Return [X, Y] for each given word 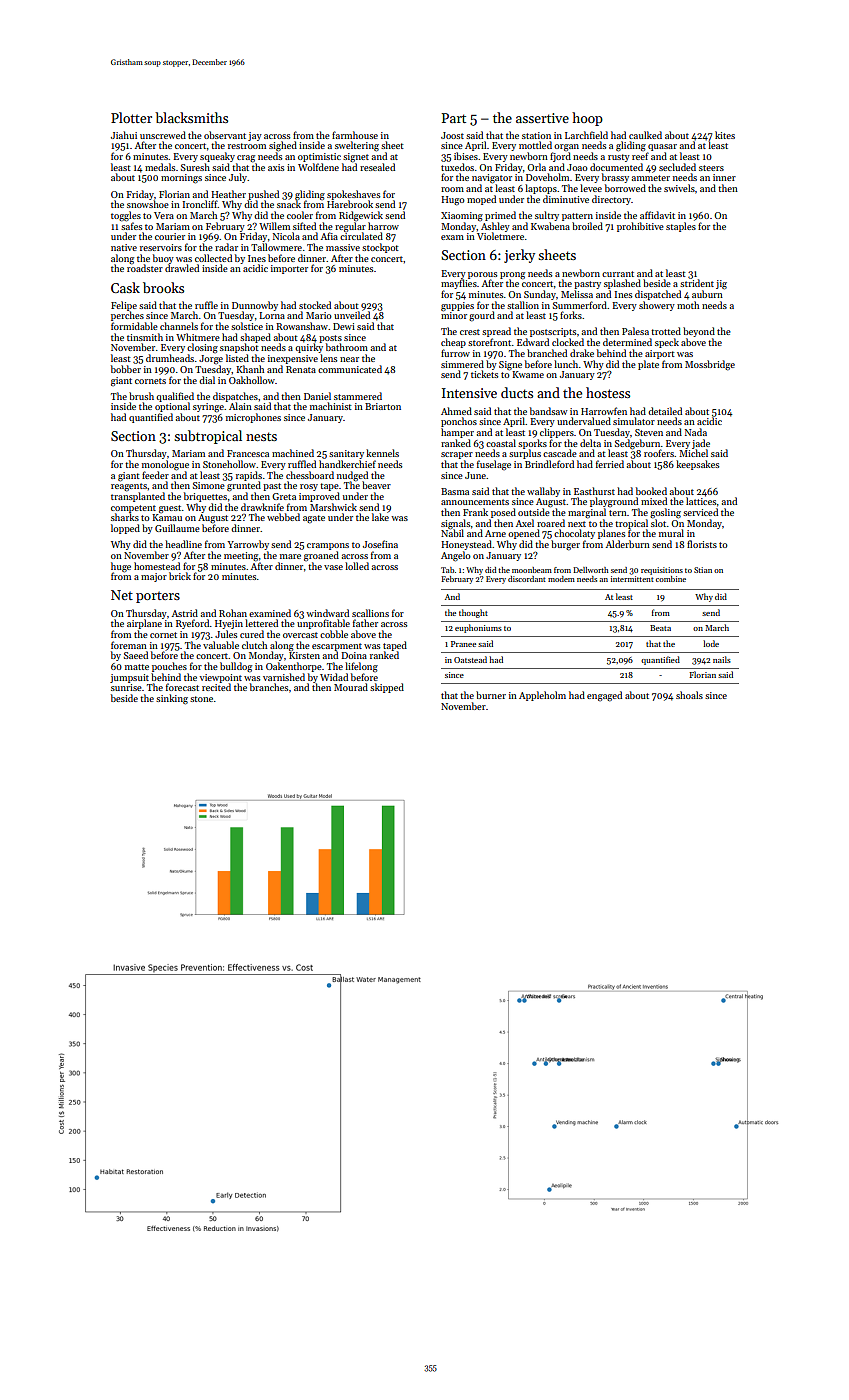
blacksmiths [191, 117]
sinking [172, 699]
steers [711, 168]
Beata [660, 628]
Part [454, 118]
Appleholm [542, 696]
